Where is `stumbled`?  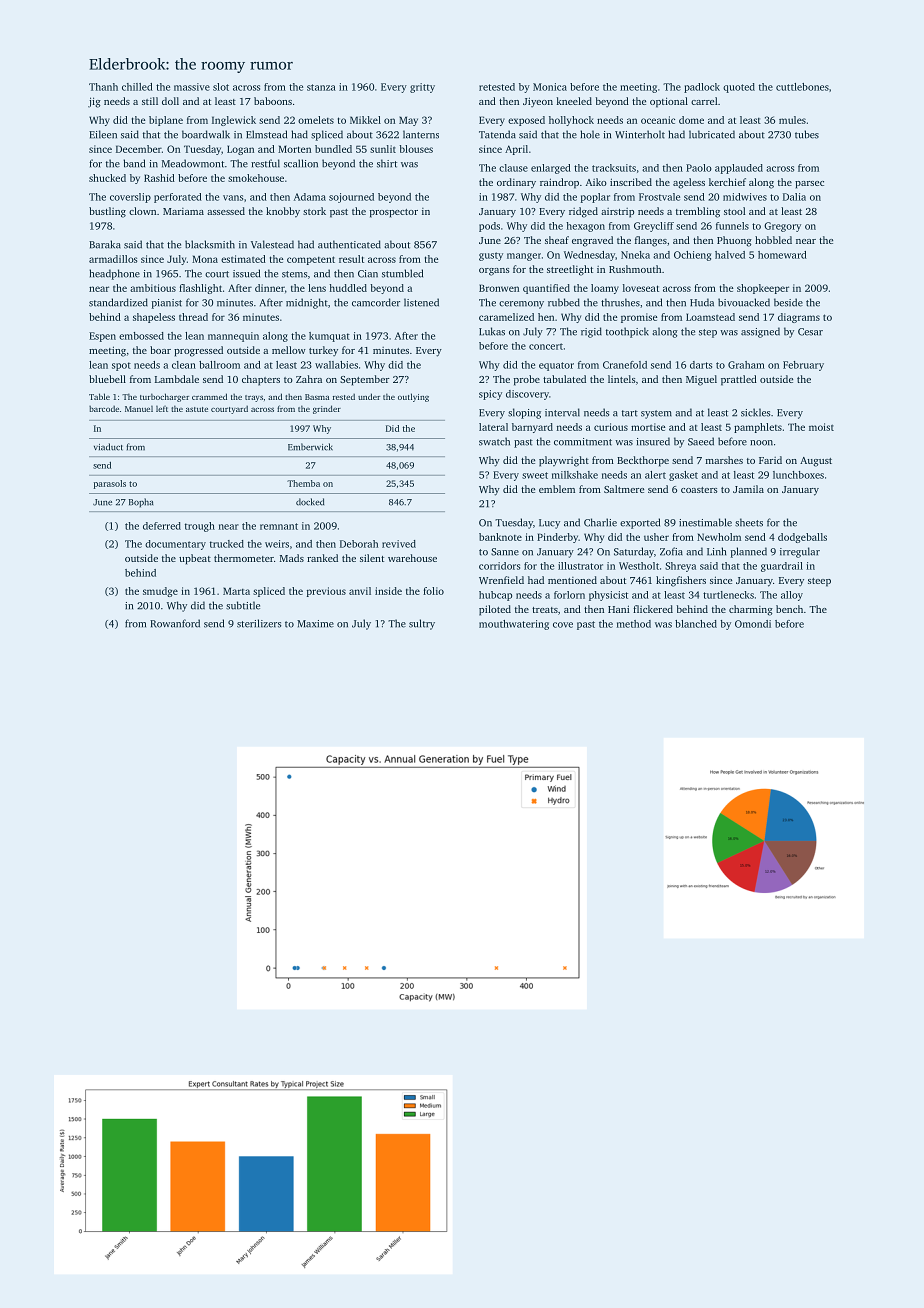 stumbled is located at coordinates (402, 273).
